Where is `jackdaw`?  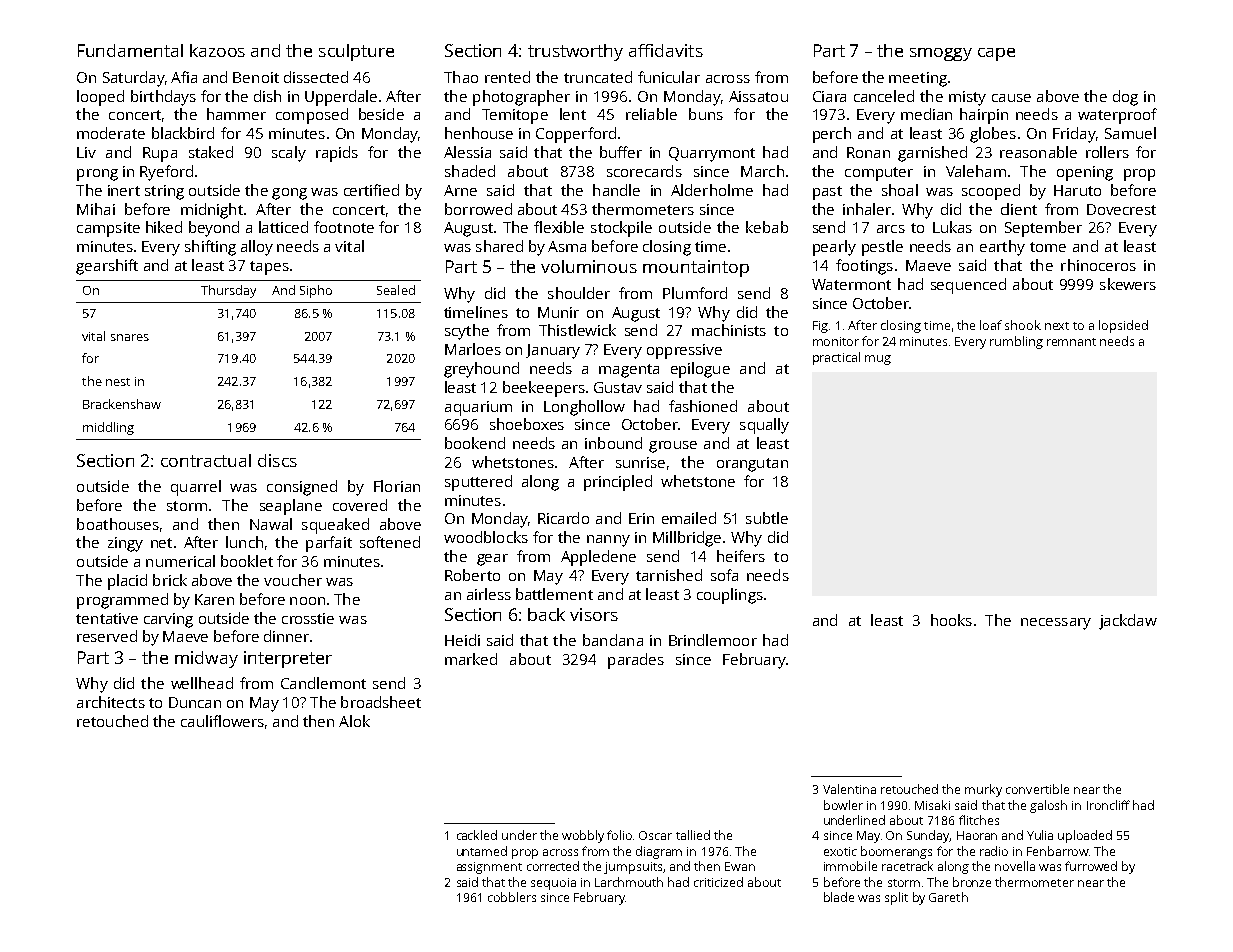
jackdaw is located at coordinates (1128, 622).
